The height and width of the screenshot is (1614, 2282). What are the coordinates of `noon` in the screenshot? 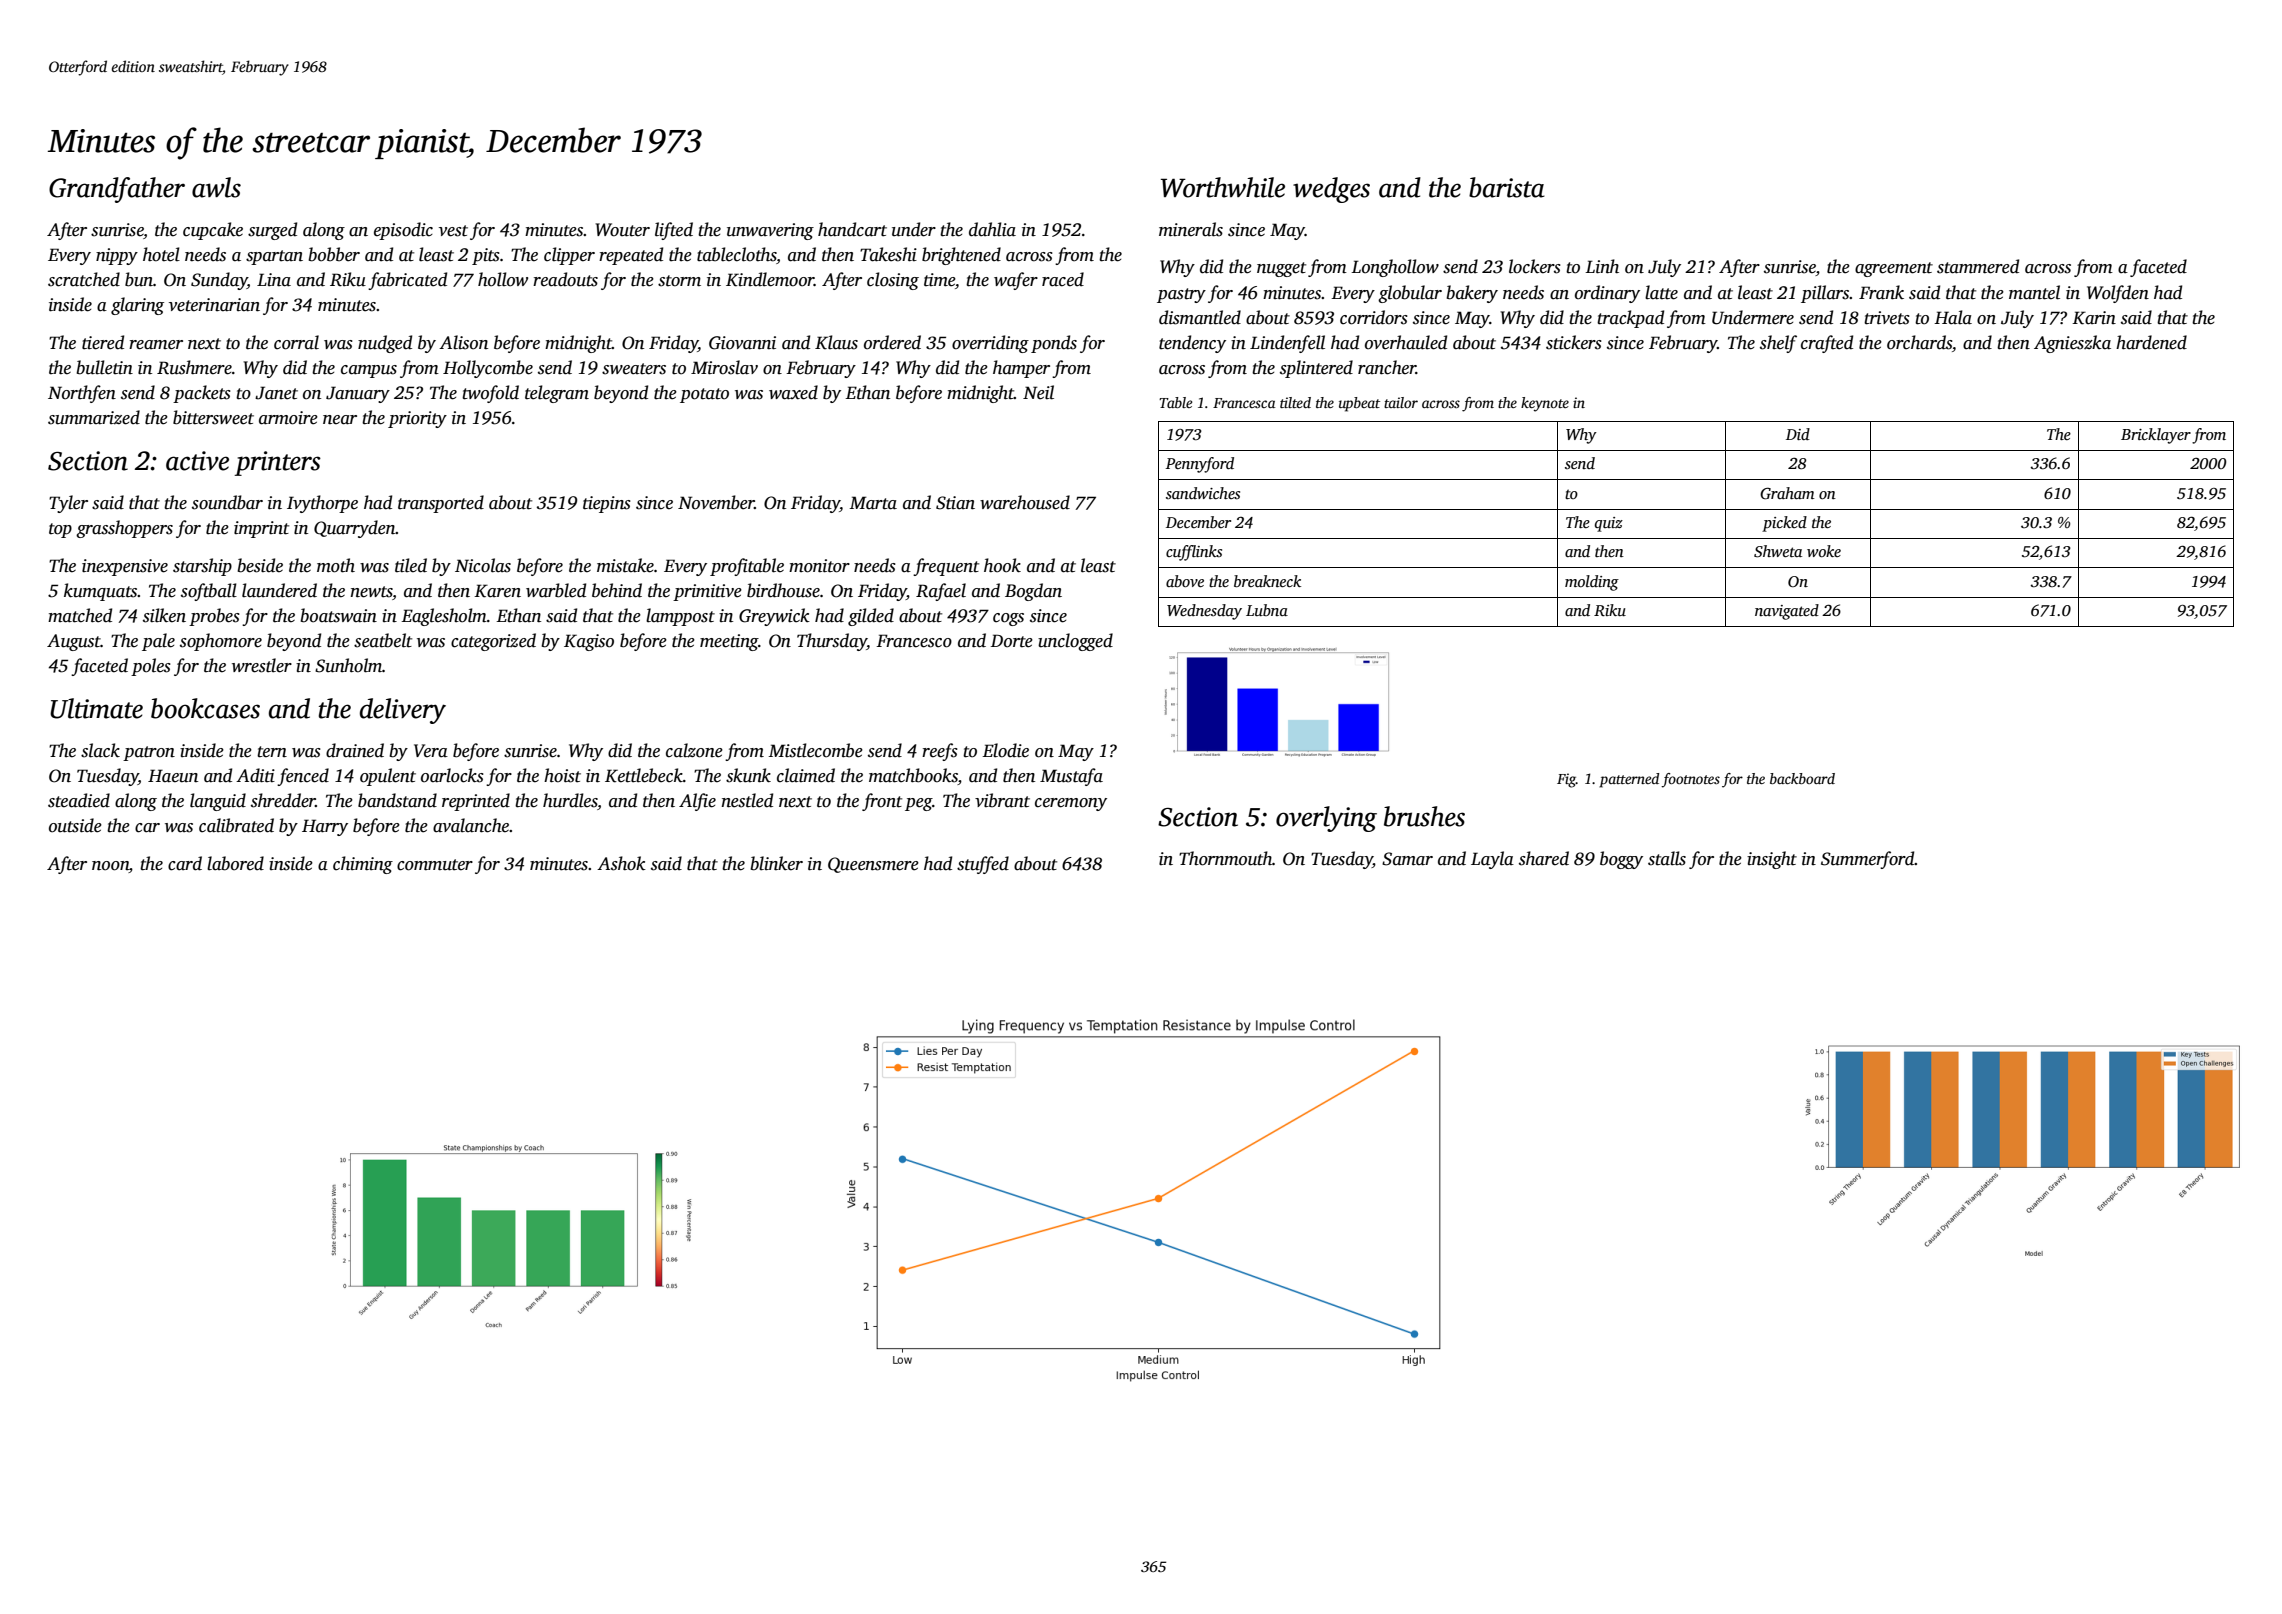 It's located at (110, 867).
